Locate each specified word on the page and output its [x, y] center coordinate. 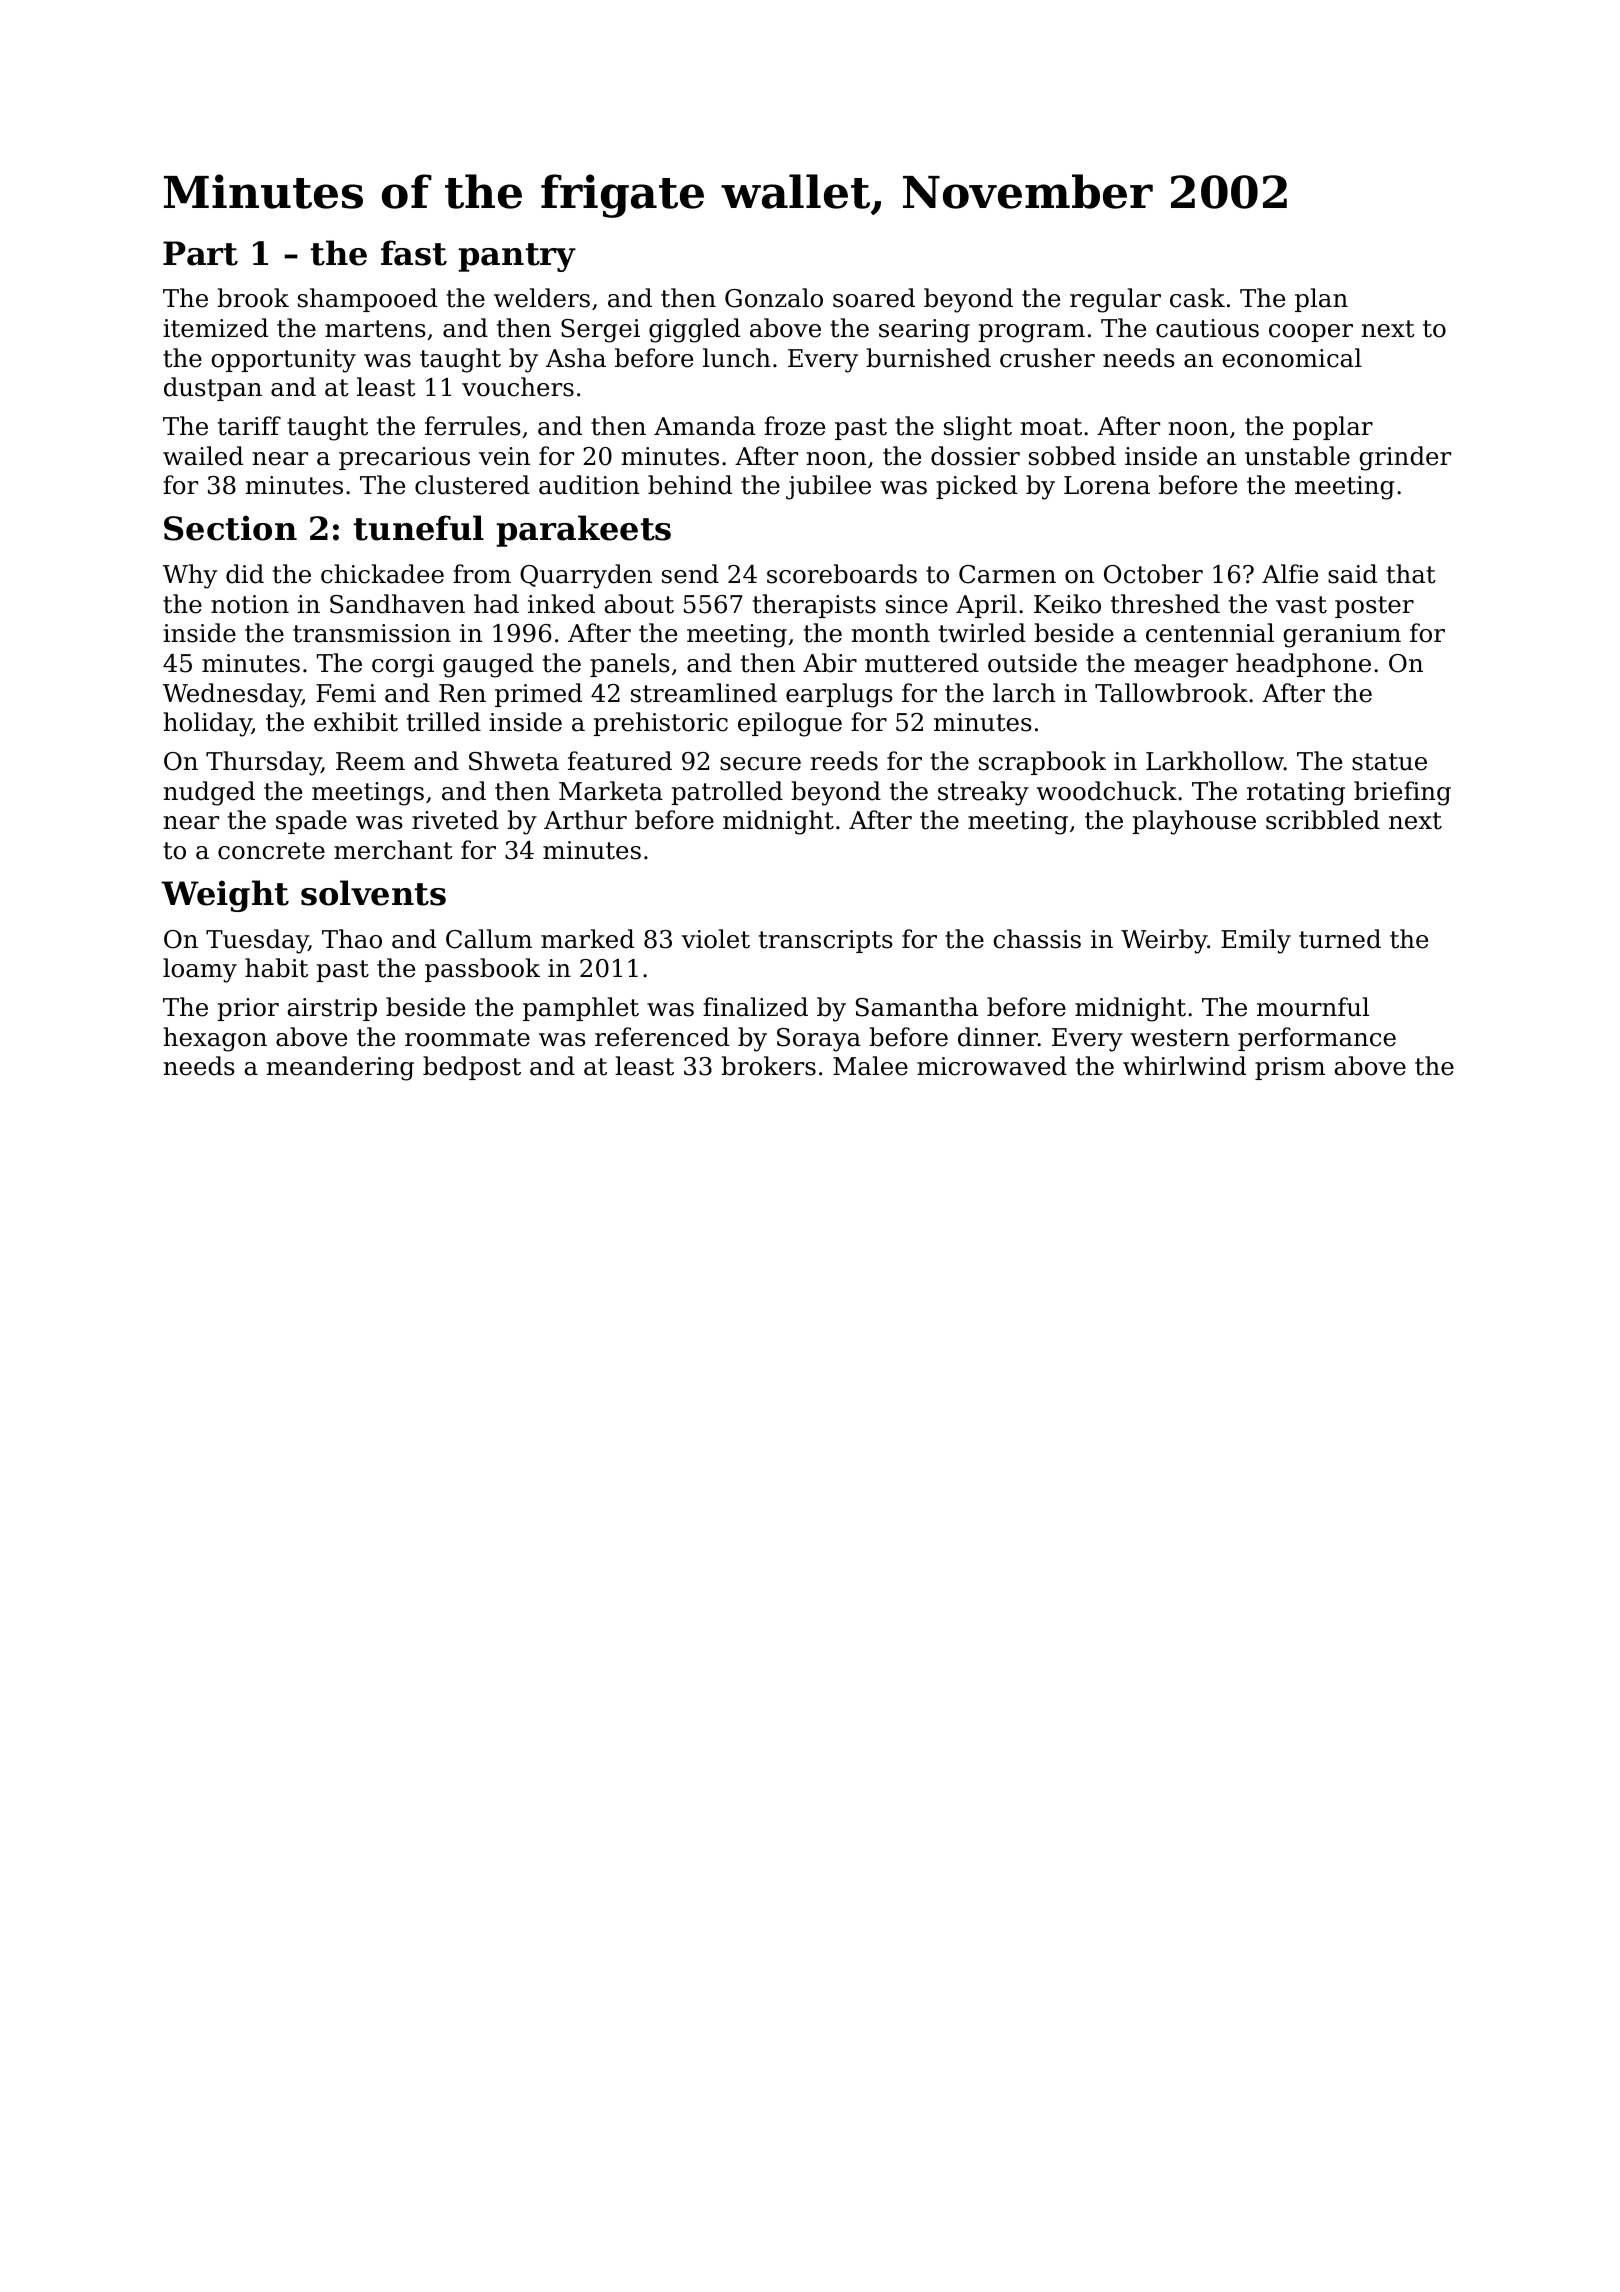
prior [248, 1009]
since [917, 604]
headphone [1303, 665]
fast [414, 253]
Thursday [263, 763]
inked [561, 604]
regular [1115, 300]
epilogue [790, 724]
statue [1389, 762]
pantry [517, 257]
